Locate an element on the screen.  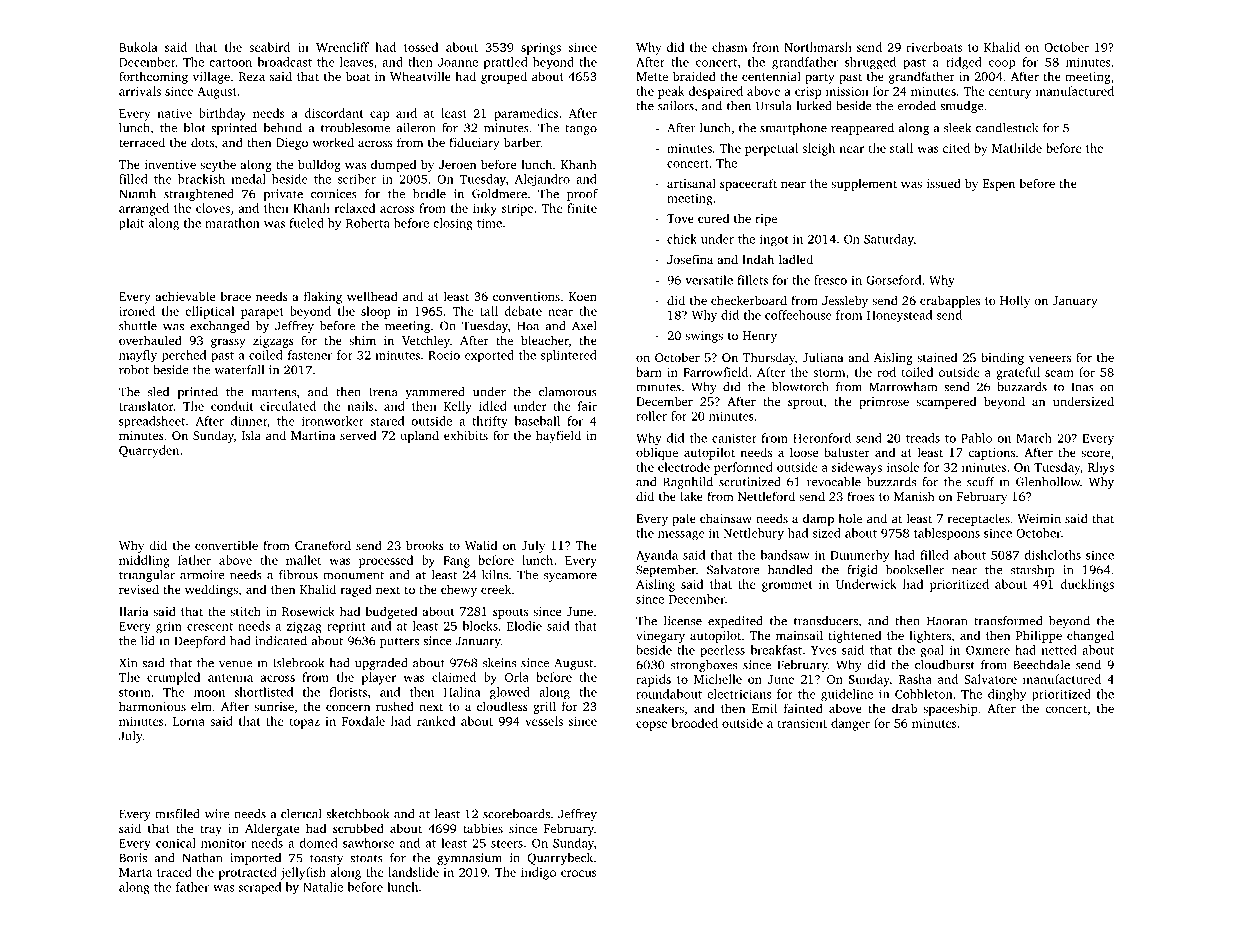
Bukola is located at coordinates (138, 47).
